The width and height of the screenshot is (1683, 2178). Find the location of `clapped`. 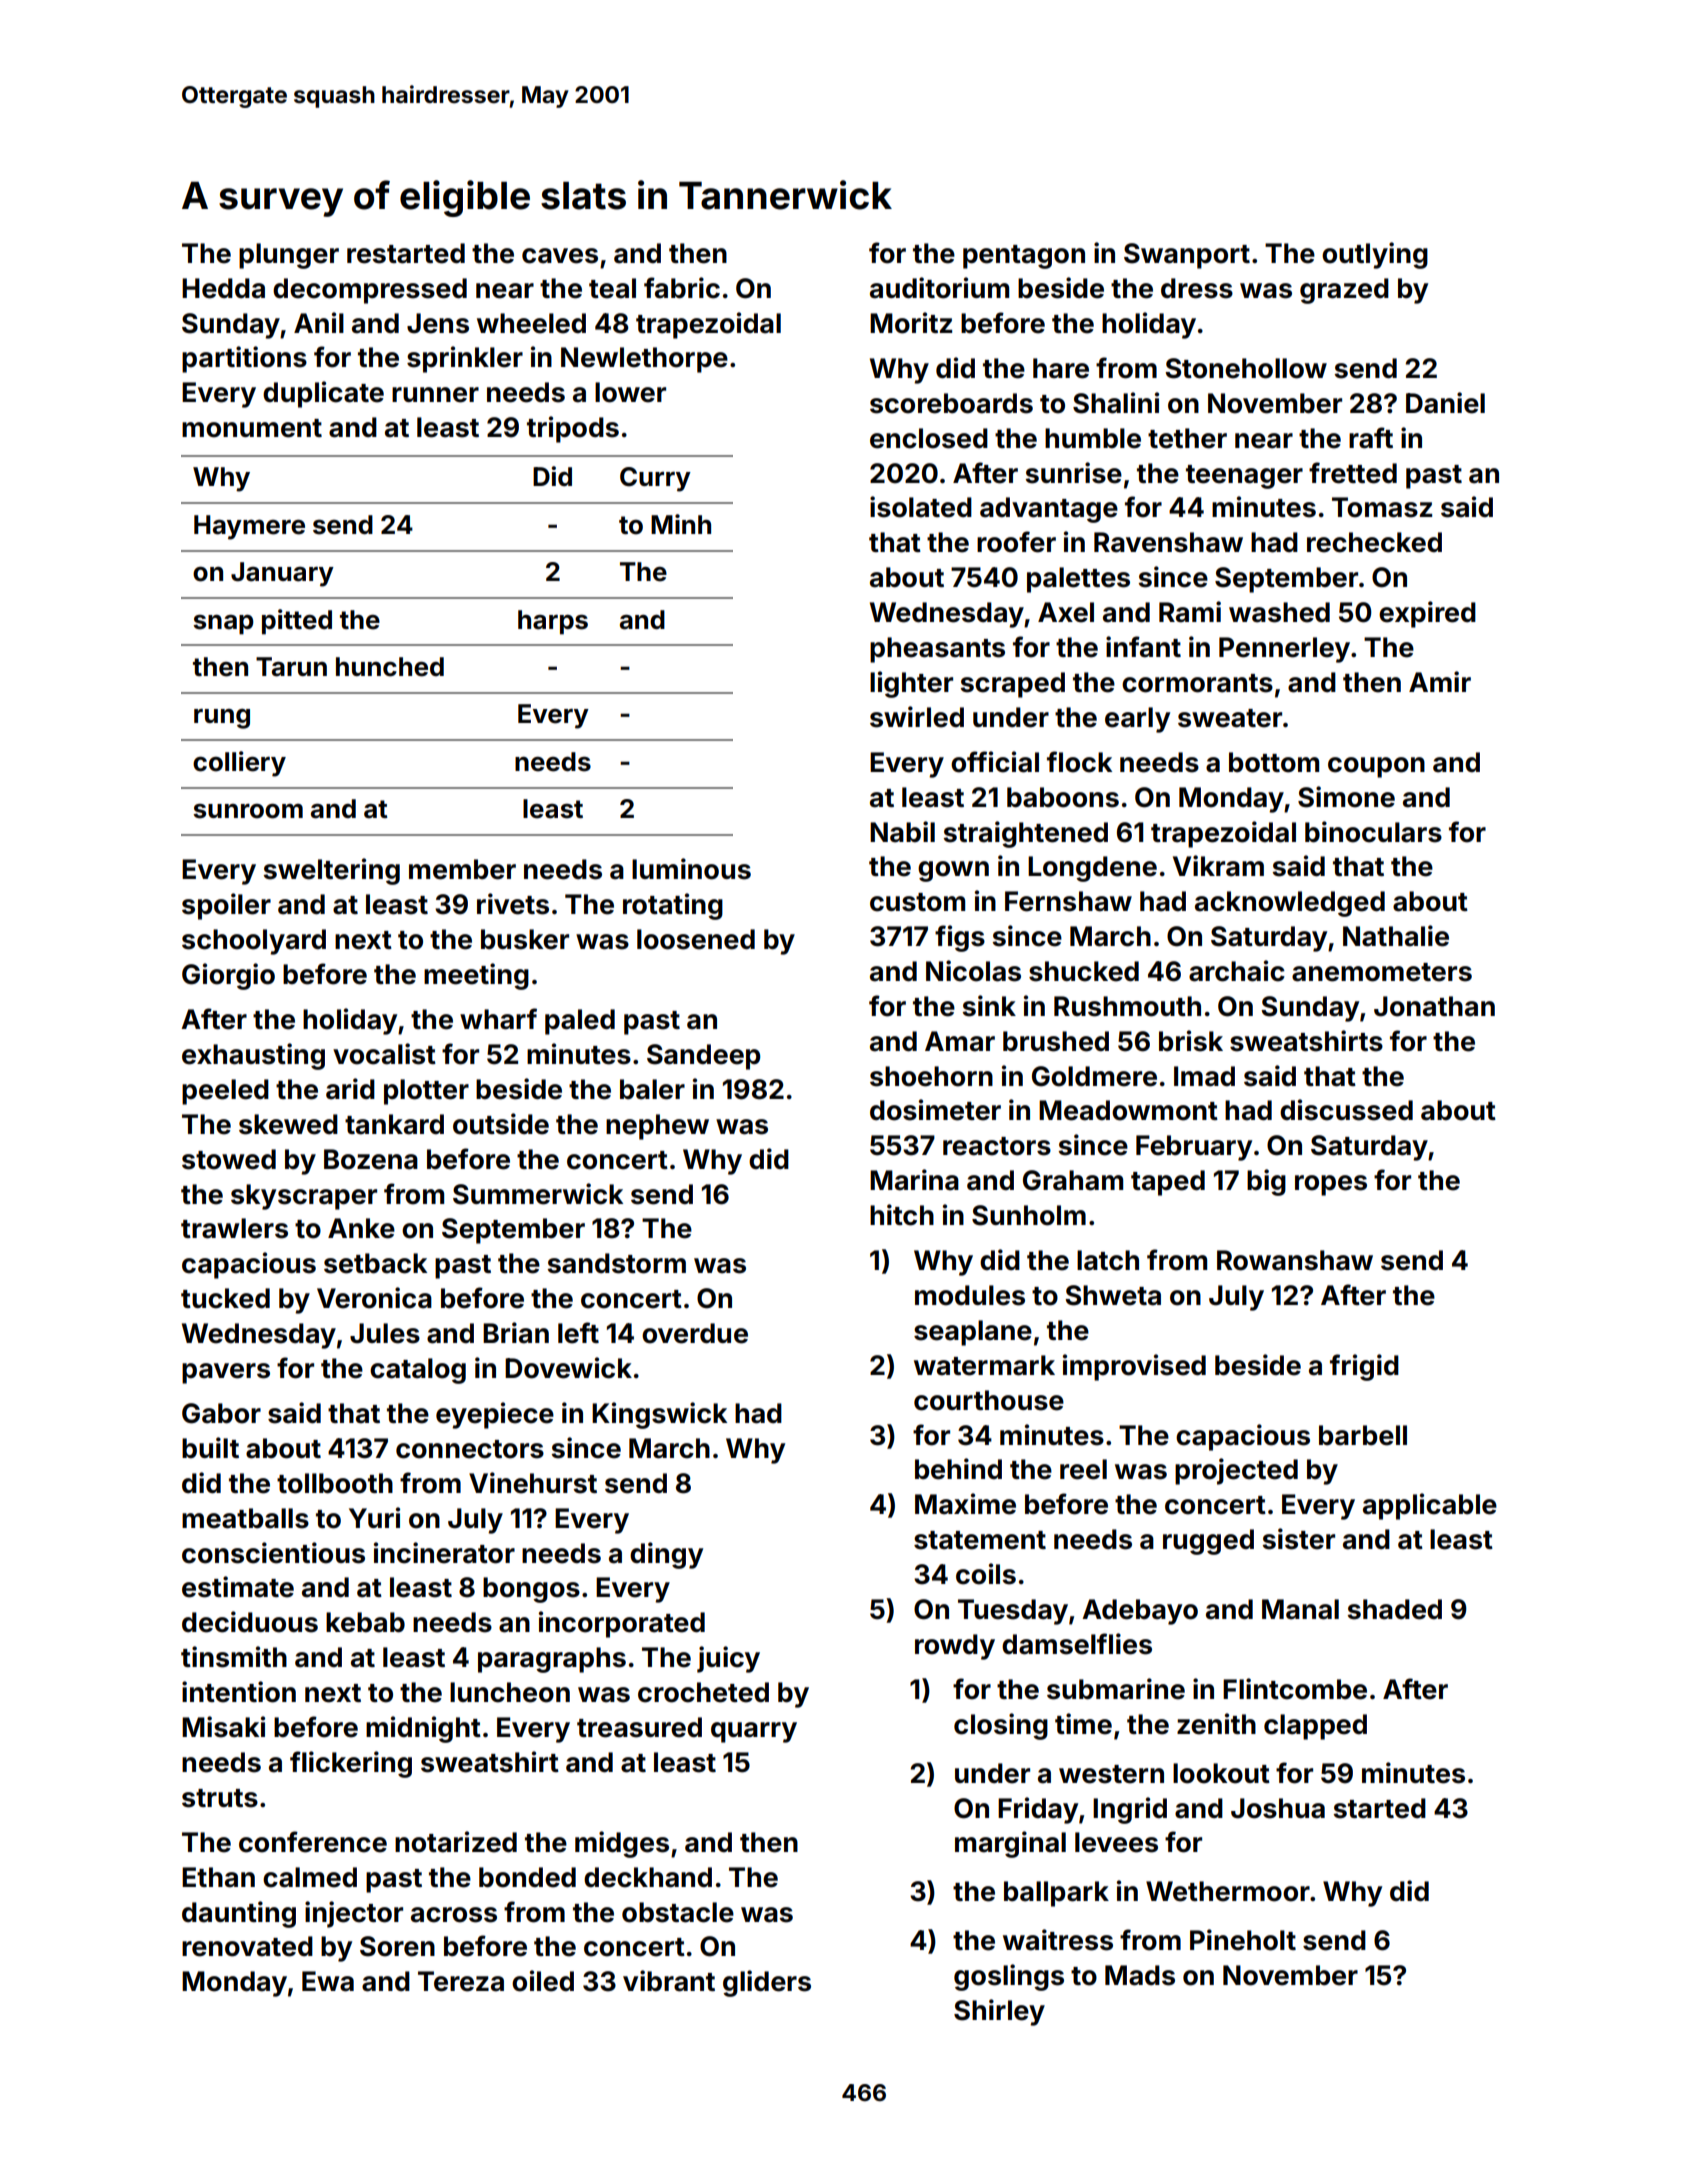

clapped is located at coordinates (1315, 1727).
